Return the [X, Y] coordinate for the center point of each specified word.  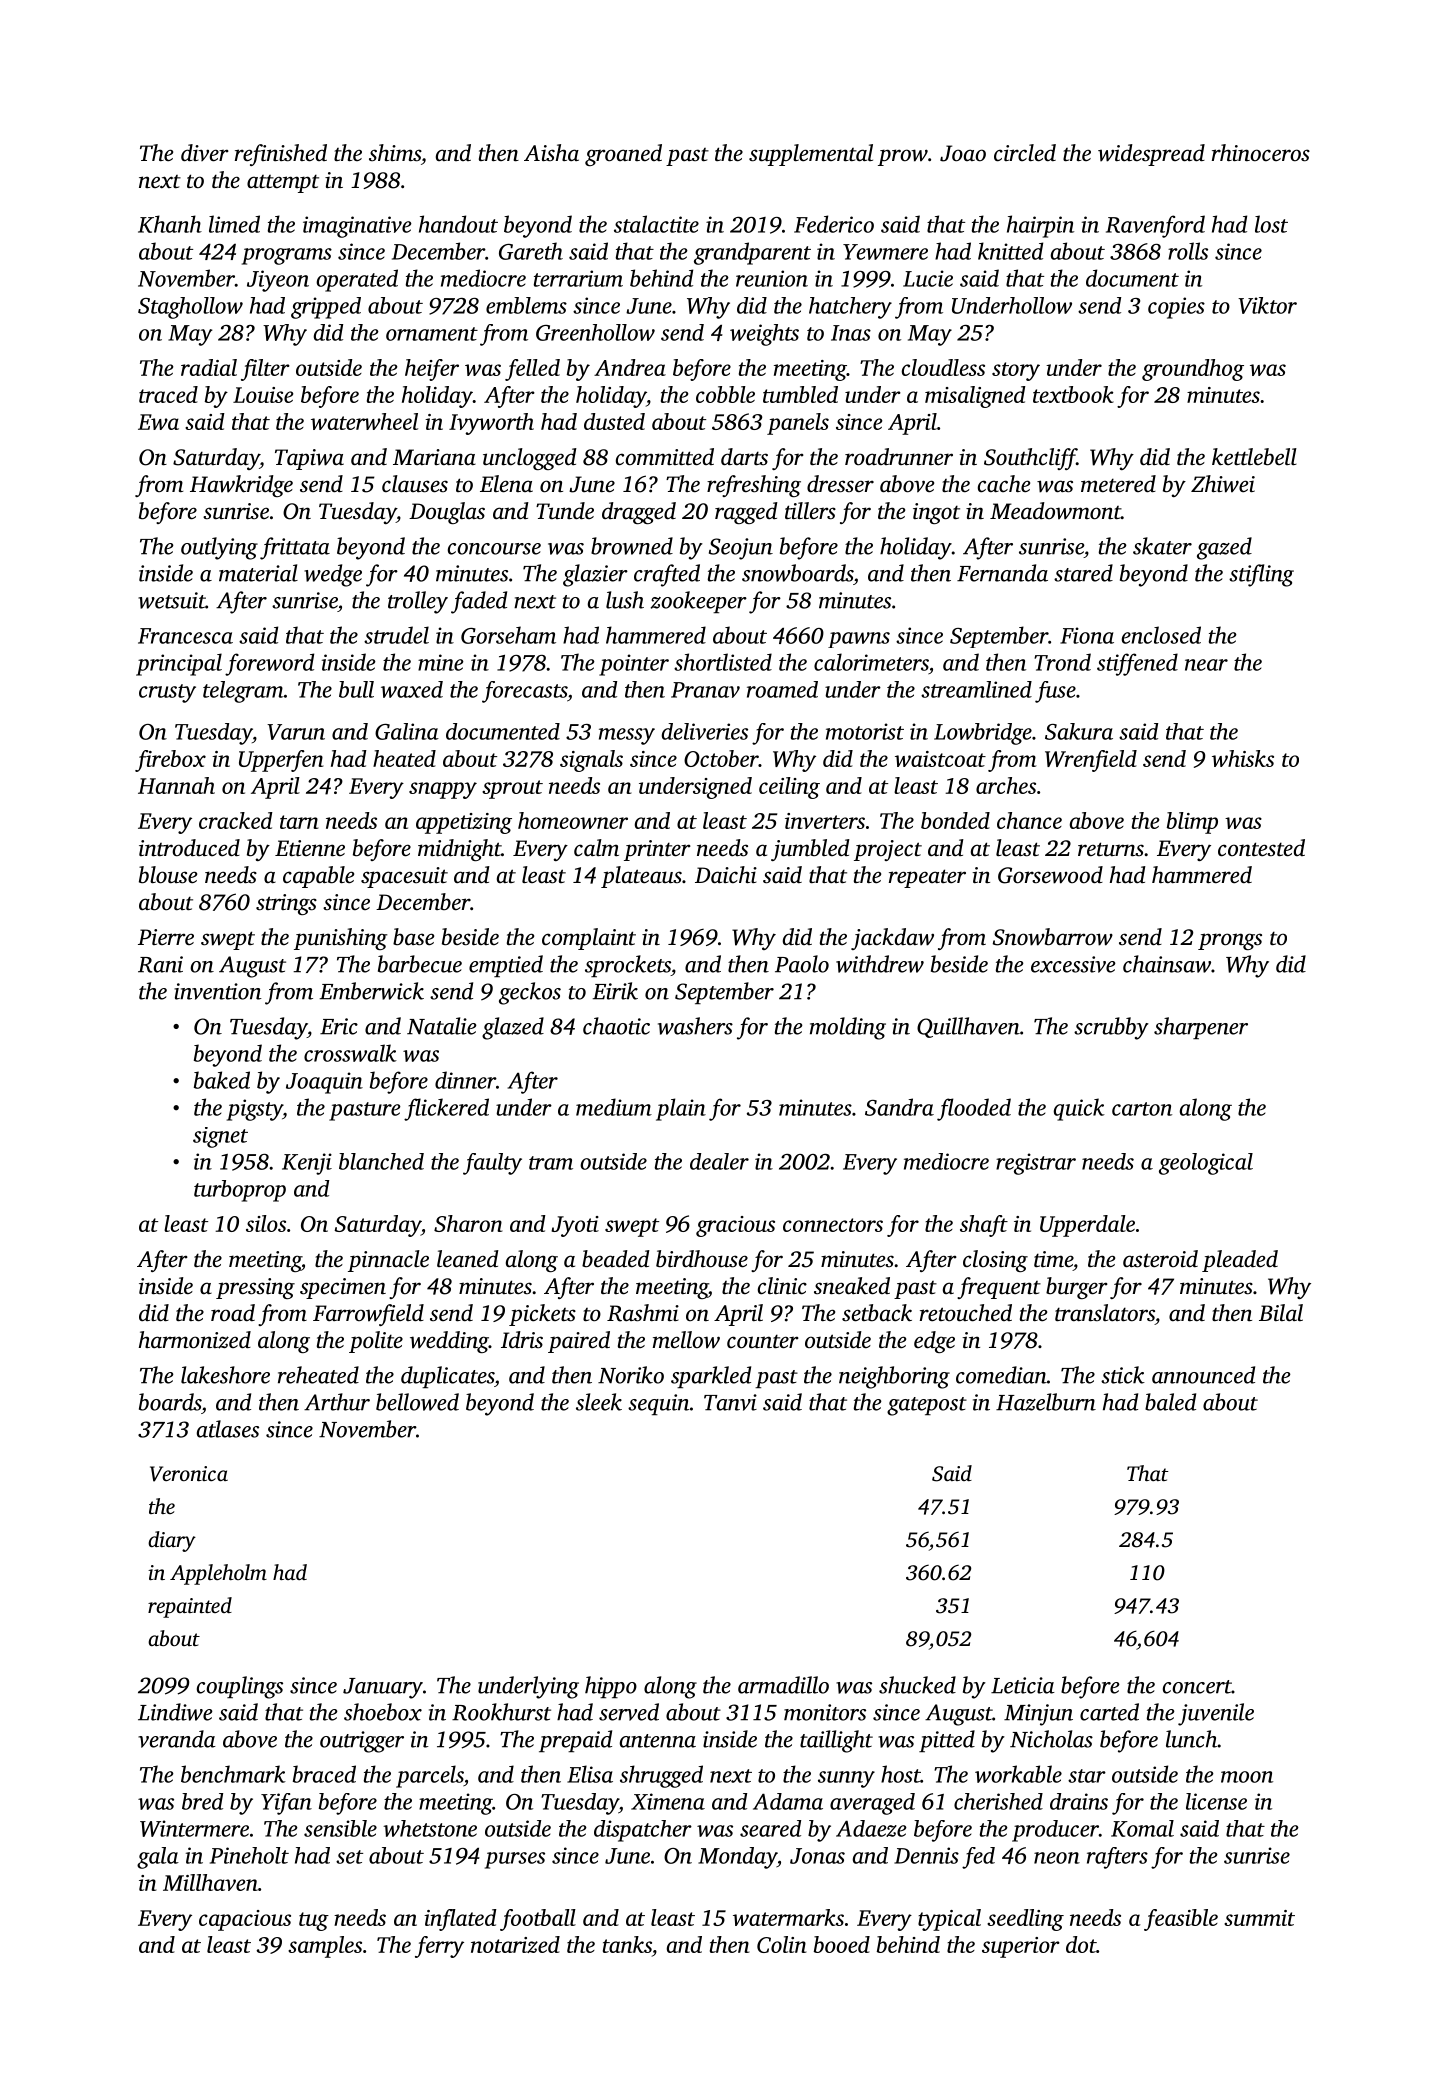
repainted [190, 1607]
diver [205, 153]
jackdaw [892, 939]
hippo [611, 1687]
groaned [623, 155]
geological [1206, 1164]
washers [695, 1026]
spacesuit [404, 877]
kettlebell [1254, 457]
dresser [840, 484]
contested [1261, 848]
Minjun [1038, 1715]
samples [325, 1947]
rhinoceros [1261, 153]
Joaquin [324, 1083]
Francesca [185, 636]
